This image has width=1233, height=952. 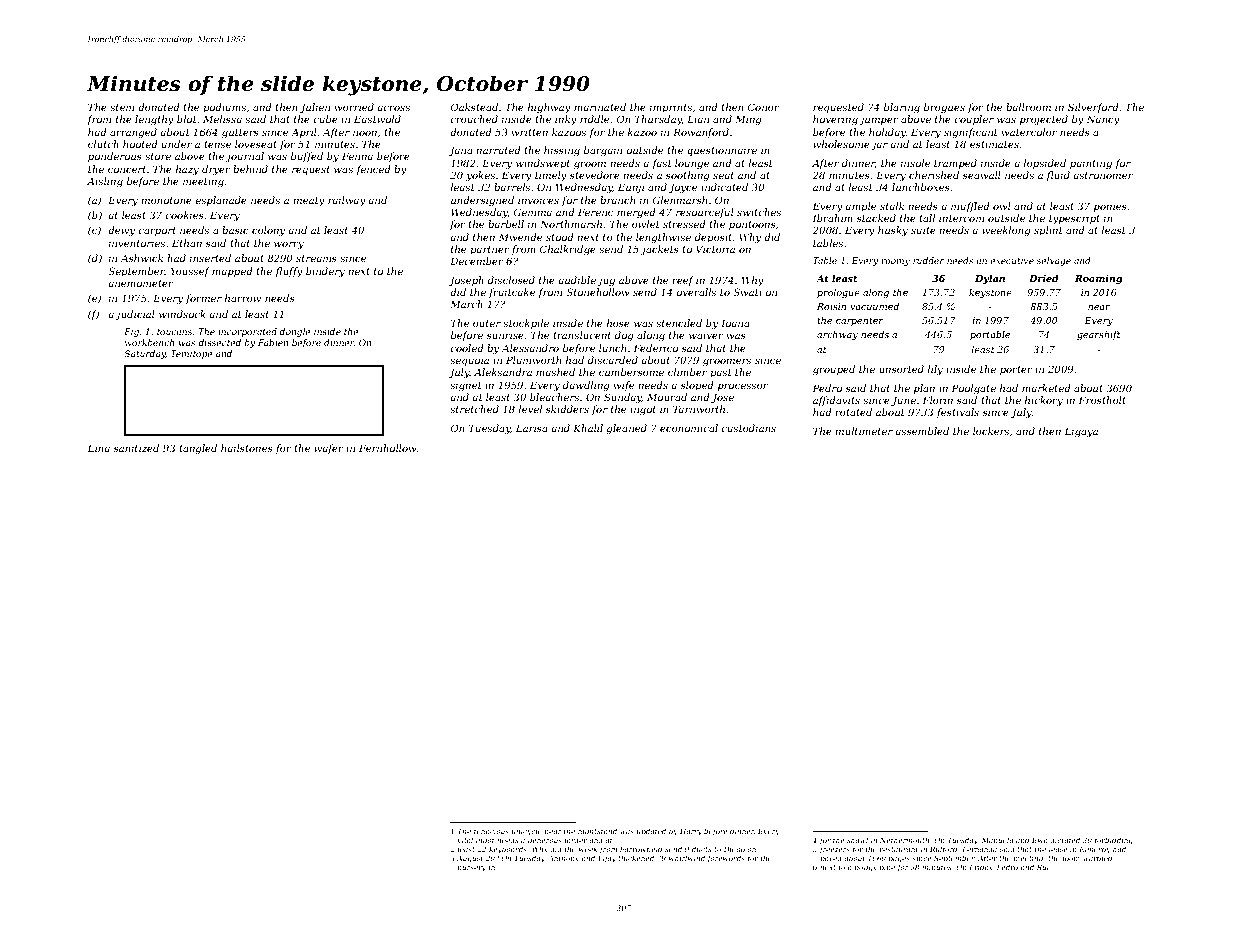 What do you see at coordinates (857, 840) in the image?
I see `shawl` at bounding box center [857, 840].
